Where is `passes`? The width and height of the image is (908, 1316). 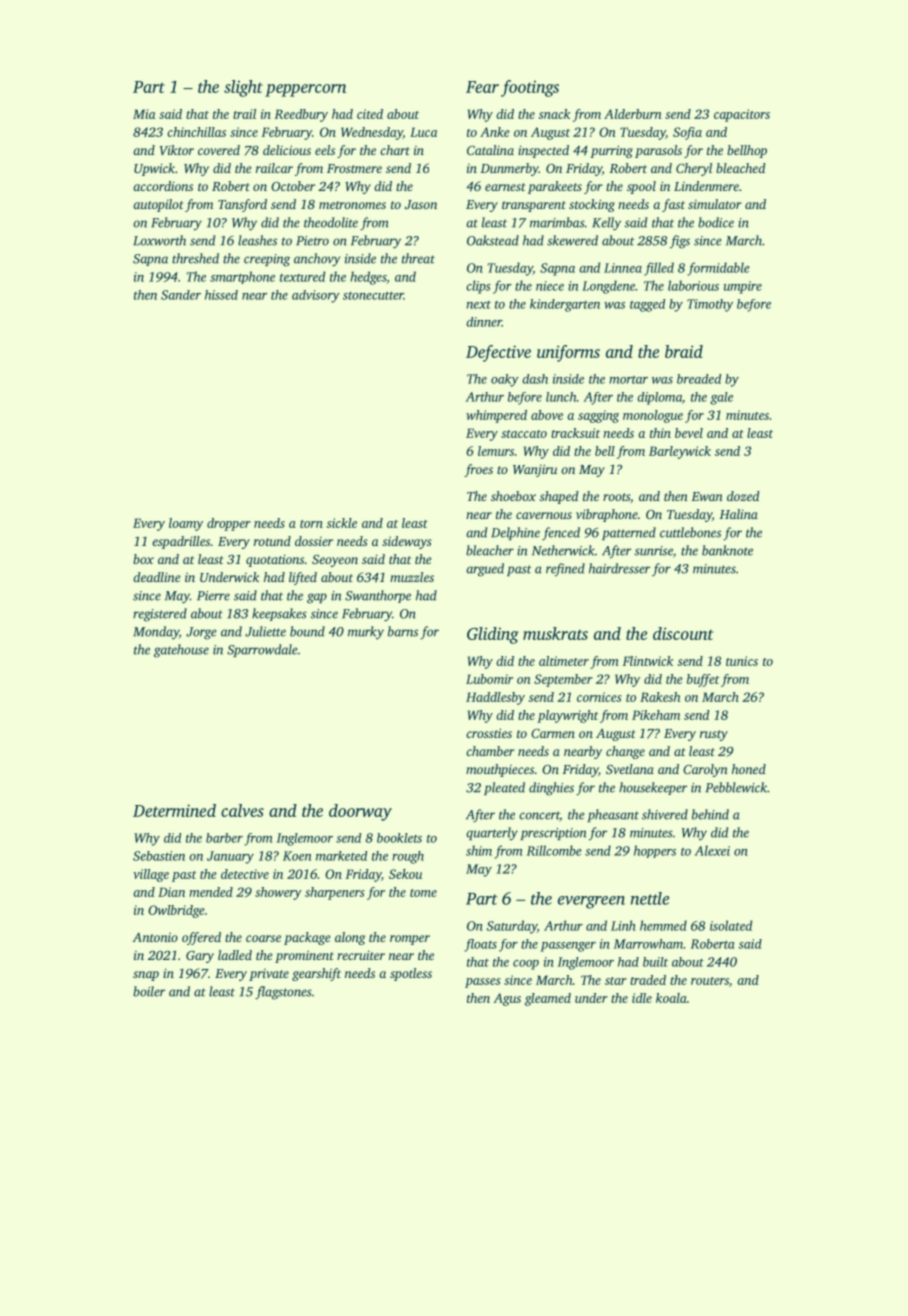 passes is located at coordinates (482, 983).
